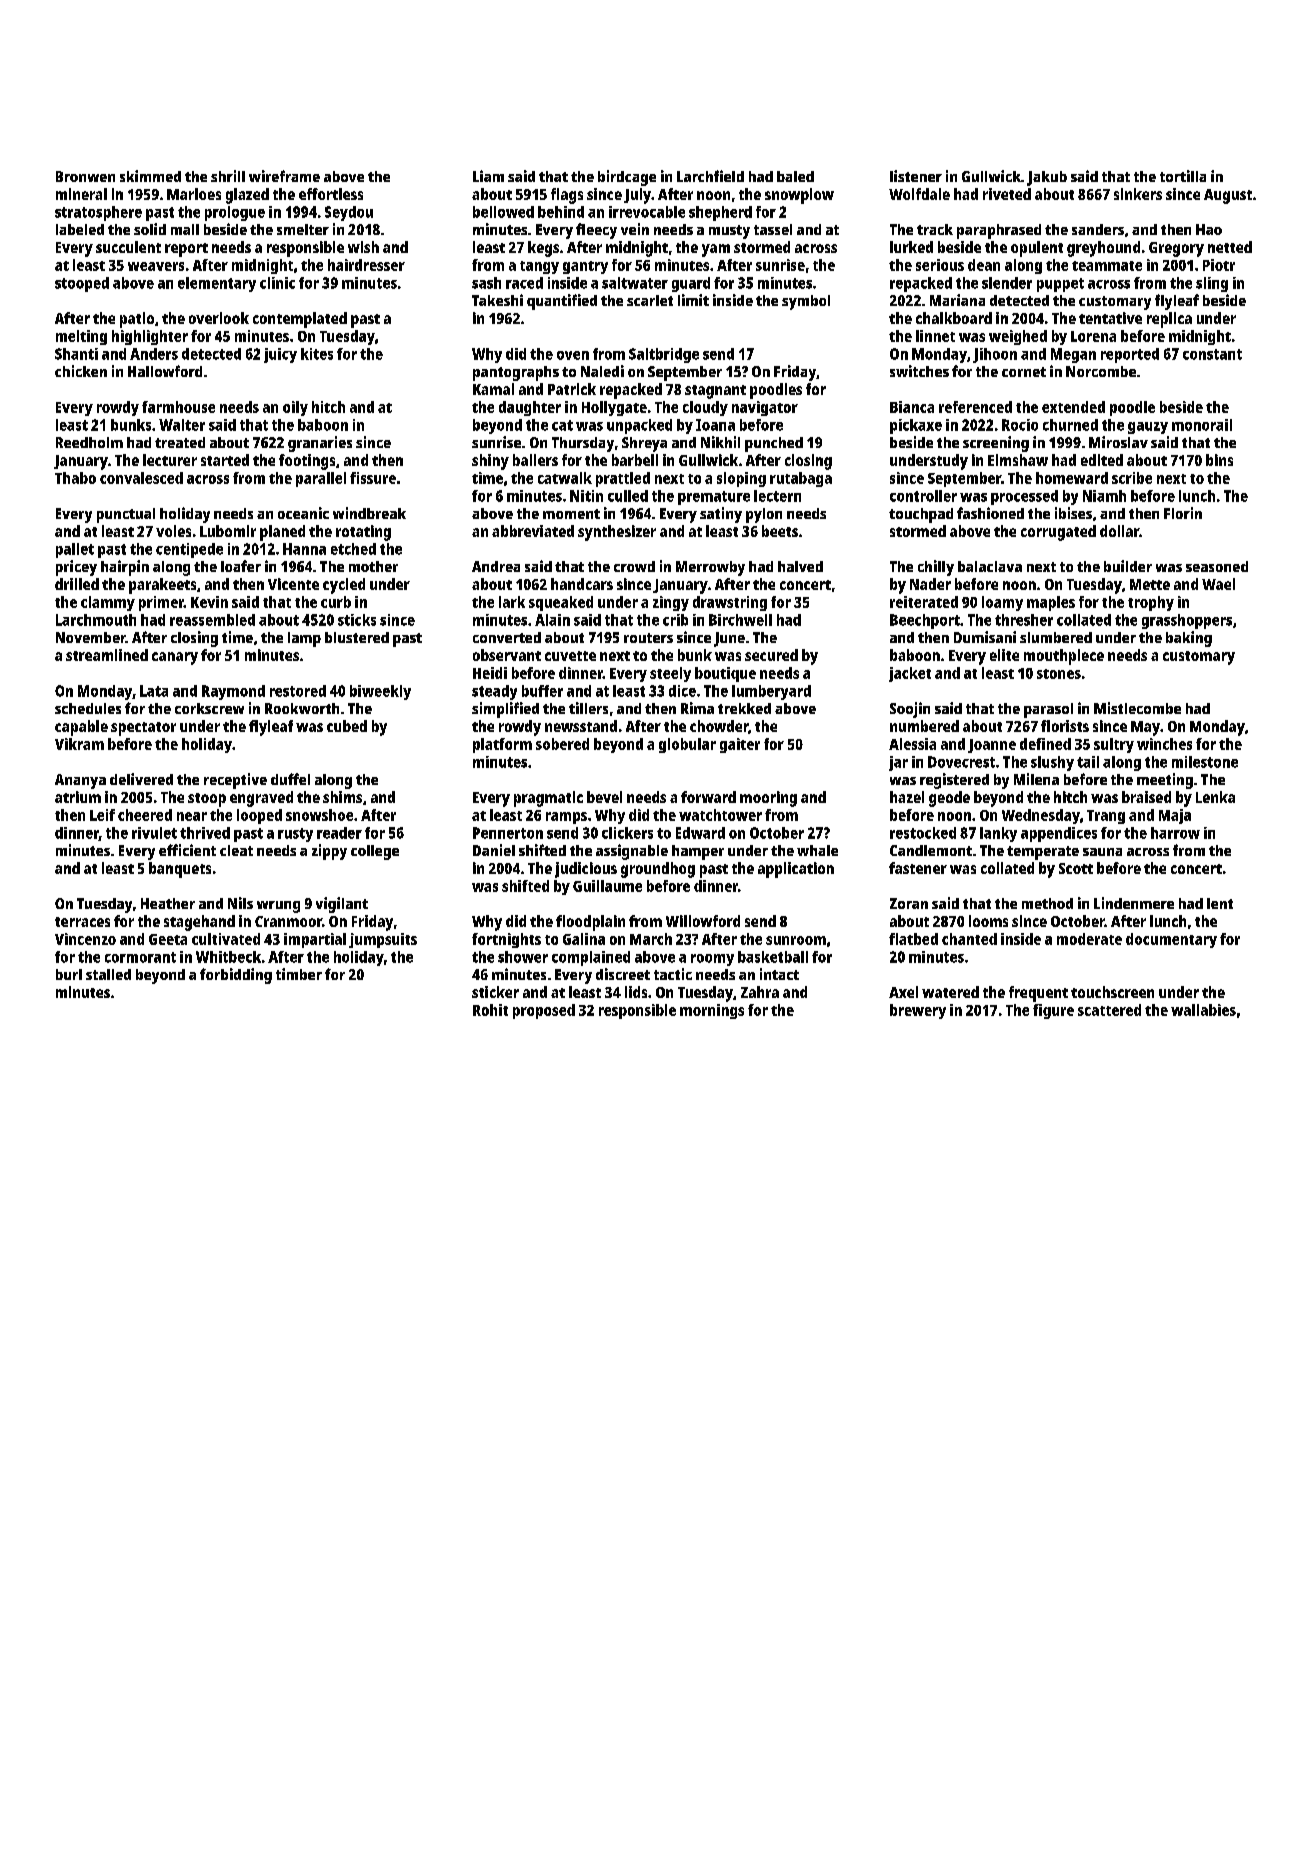 The width and height of the document is (1312, 1855). What do you see at coordinates (533, 531) in the document?
I see `abbreviated` at bounding box center [533, 531].
